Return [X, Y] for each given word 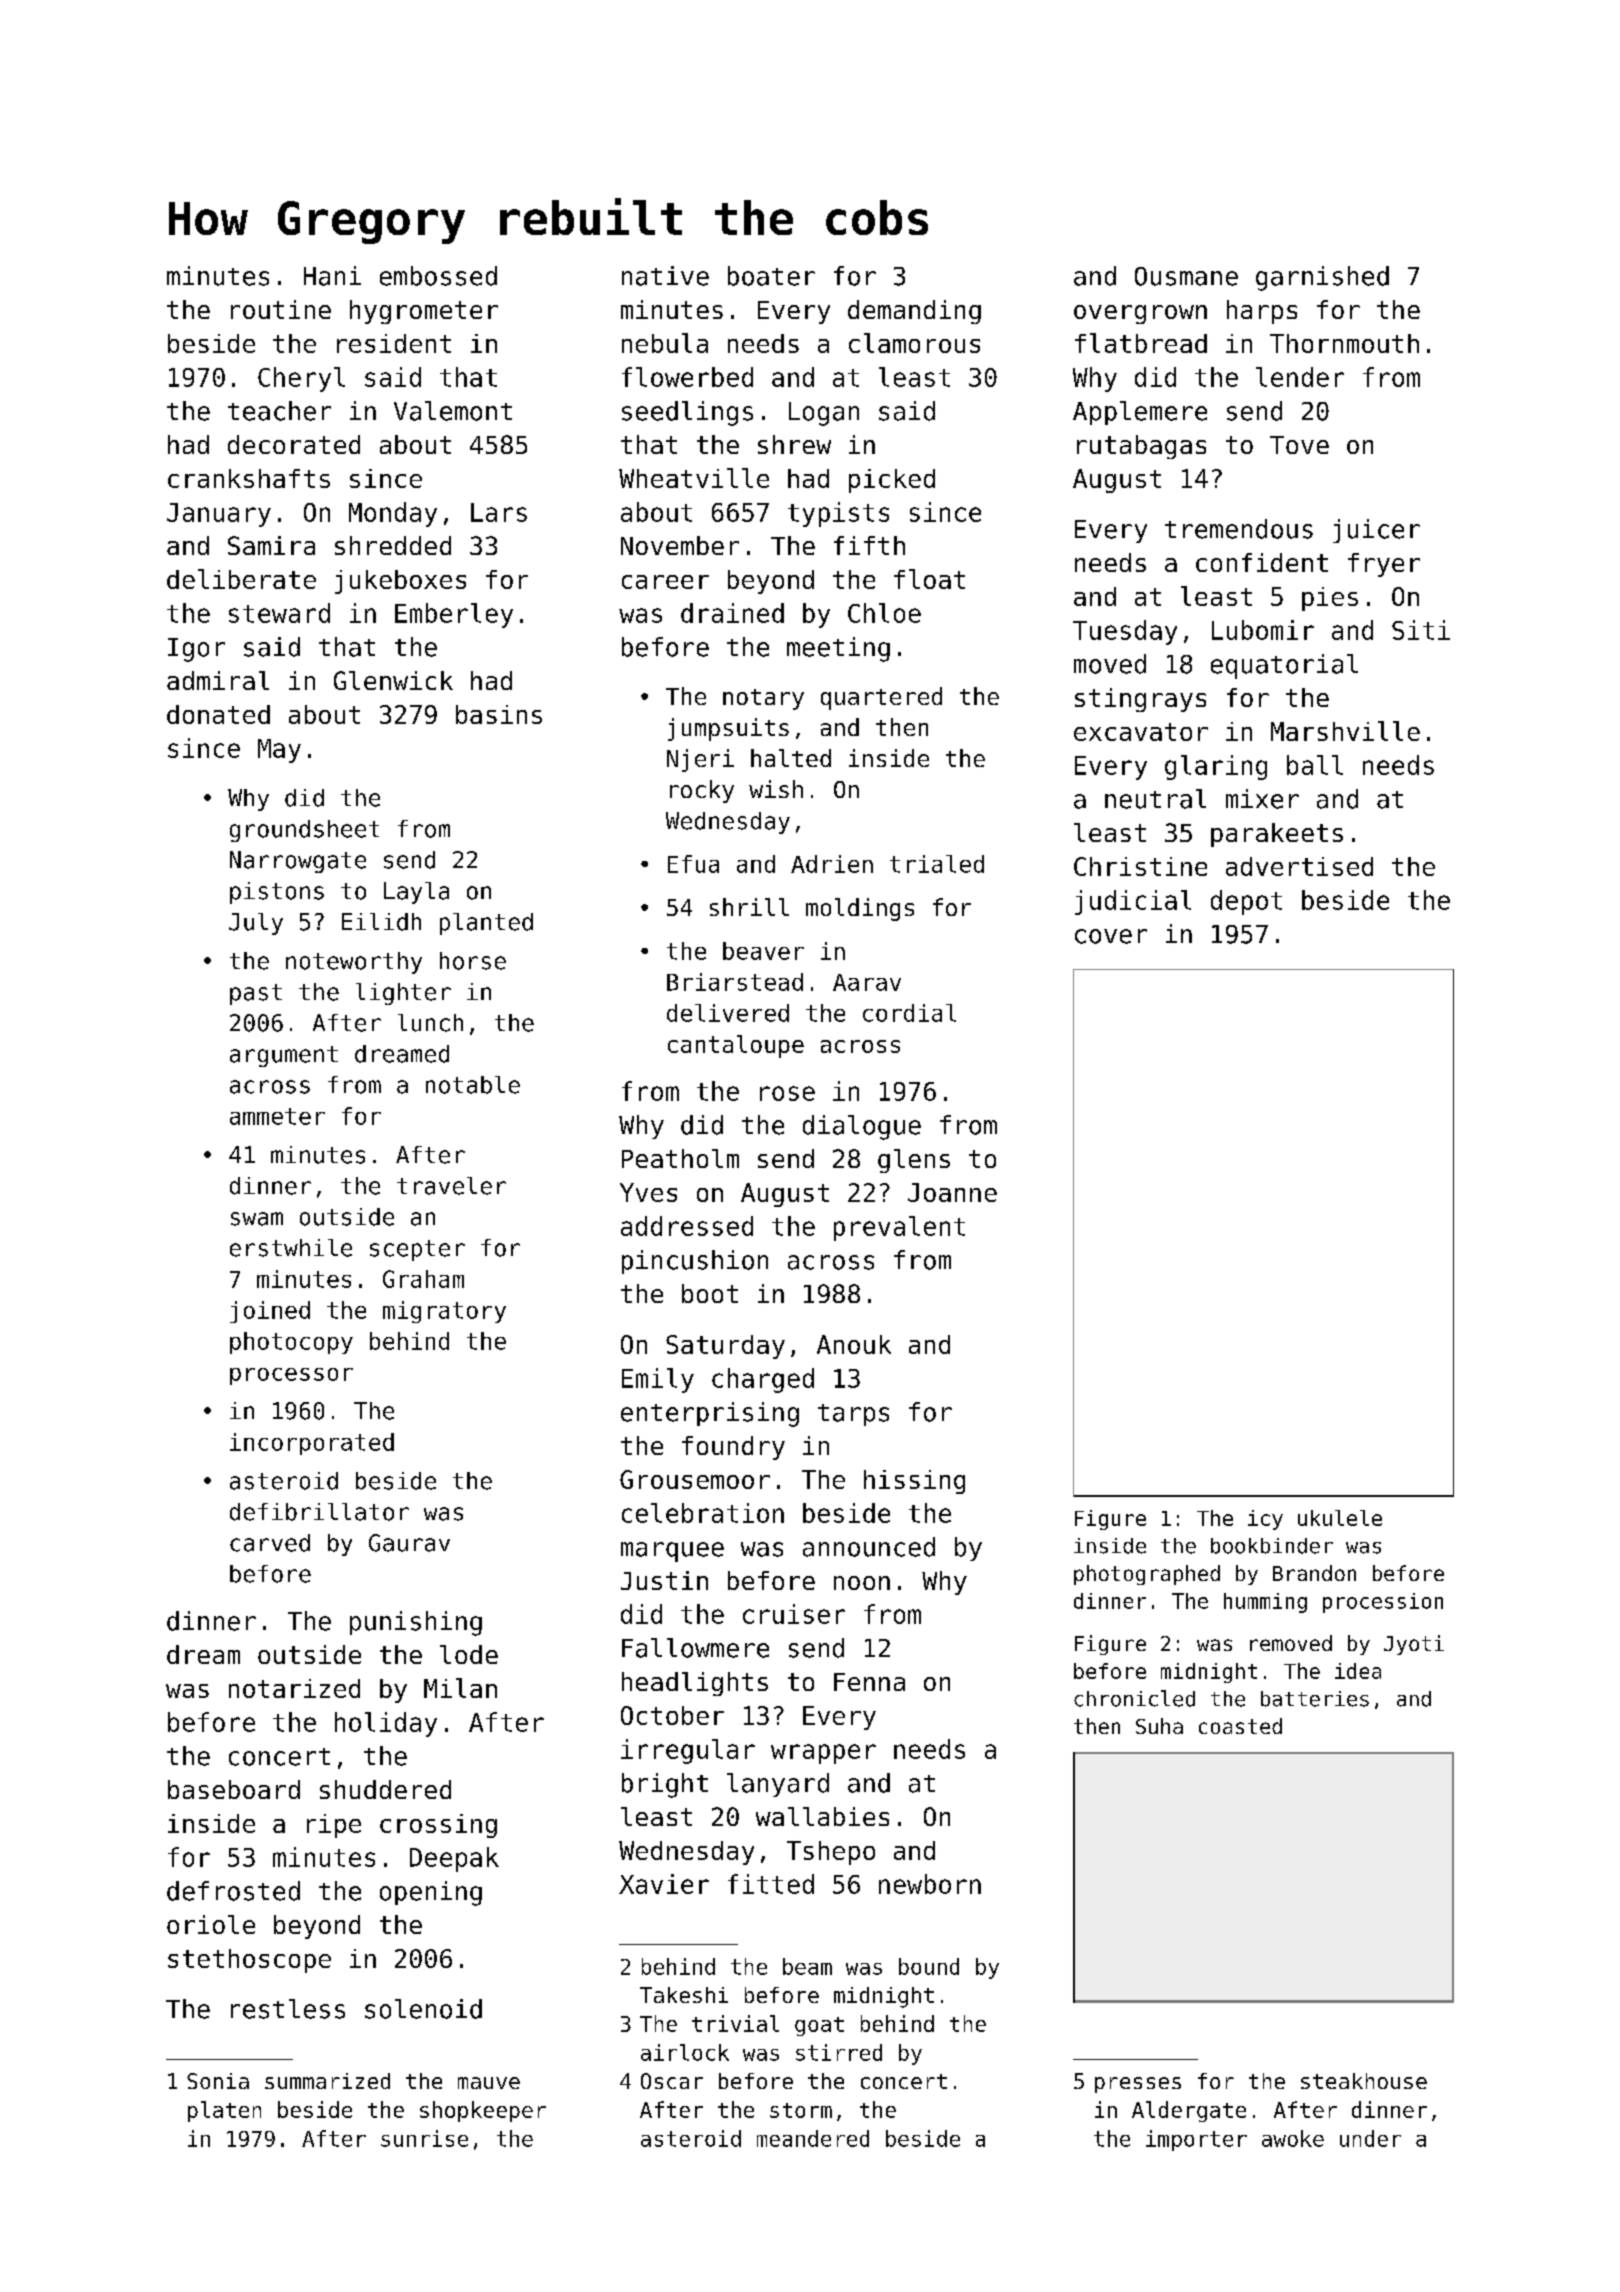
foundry [733, 1448]
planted [486, 924]
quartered [881, 698]
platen [224, 2111]
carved [270, 1543]
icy [1265, 1520]
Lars [499, 512]
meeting [838, 649]
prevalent [899, 1228]
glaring [1216, 767]
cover [1111, 936]
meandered [813, 2138]
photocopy [291, 1343]
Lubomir [1263, 630]
